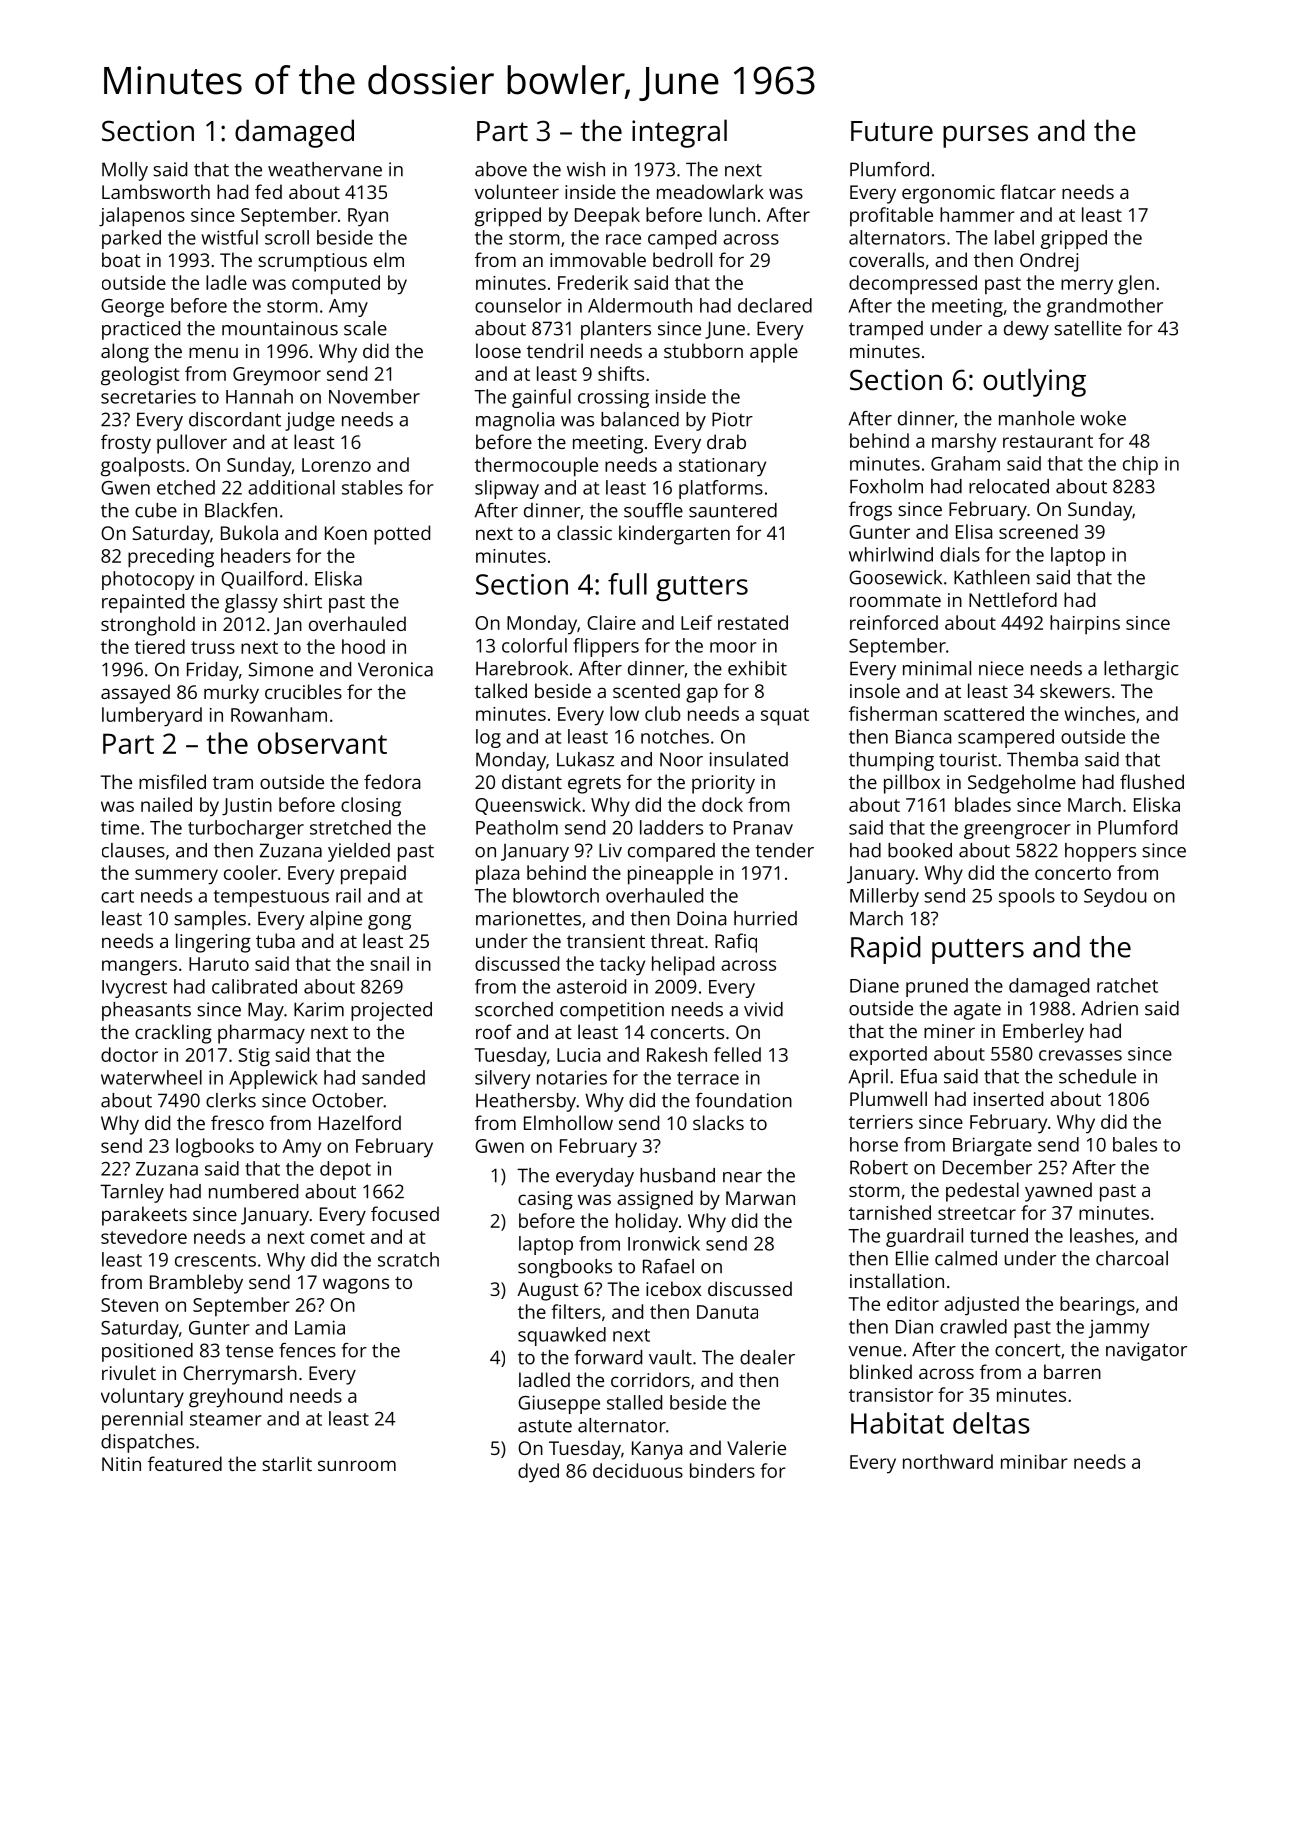  I want to click on sauntered, so click(733, 510).
